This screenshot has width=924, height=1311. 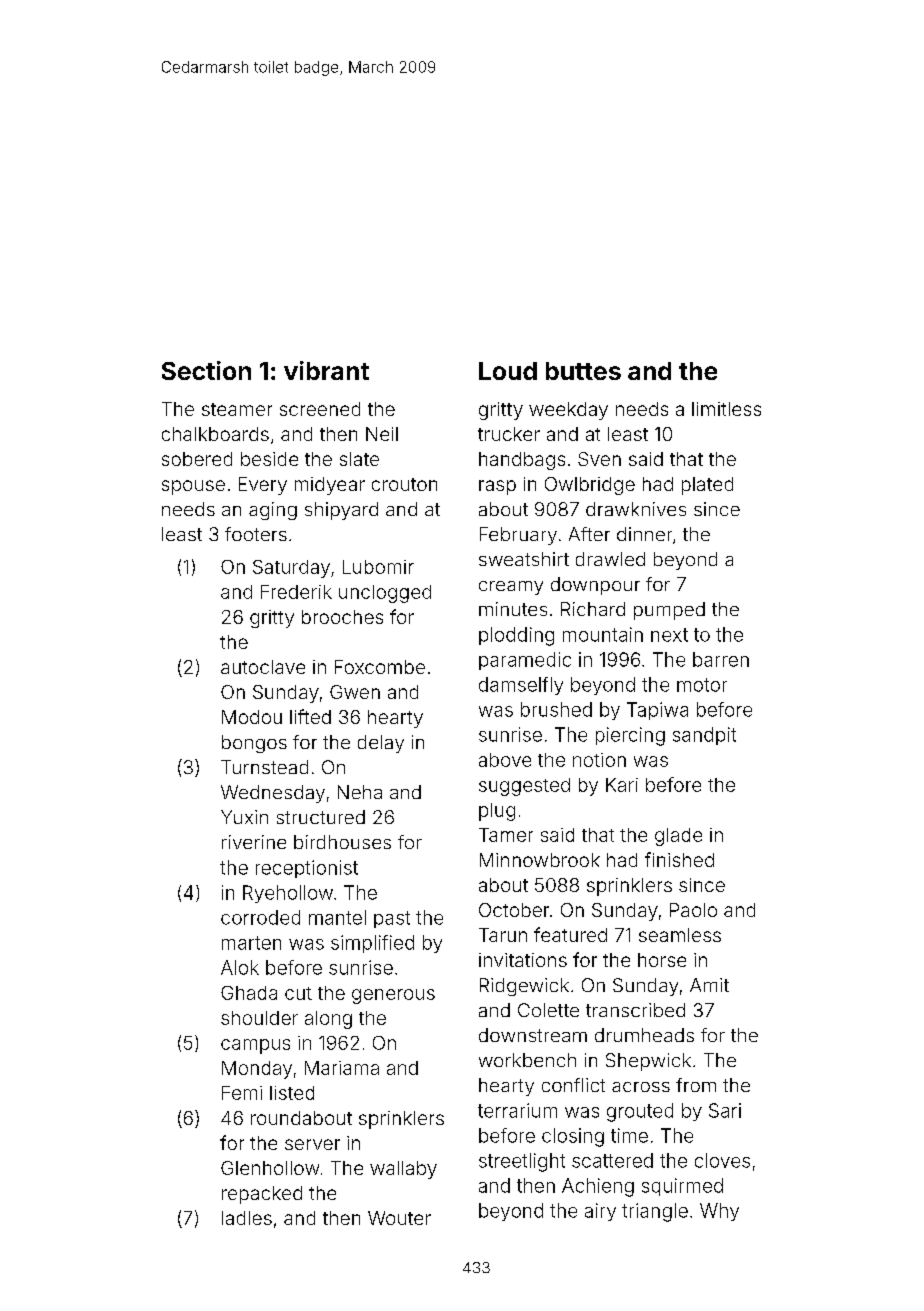 What do you see at coordinates (719, 1212) in the screenshot?
I see `Why` at bounding box center [719, 1212].
